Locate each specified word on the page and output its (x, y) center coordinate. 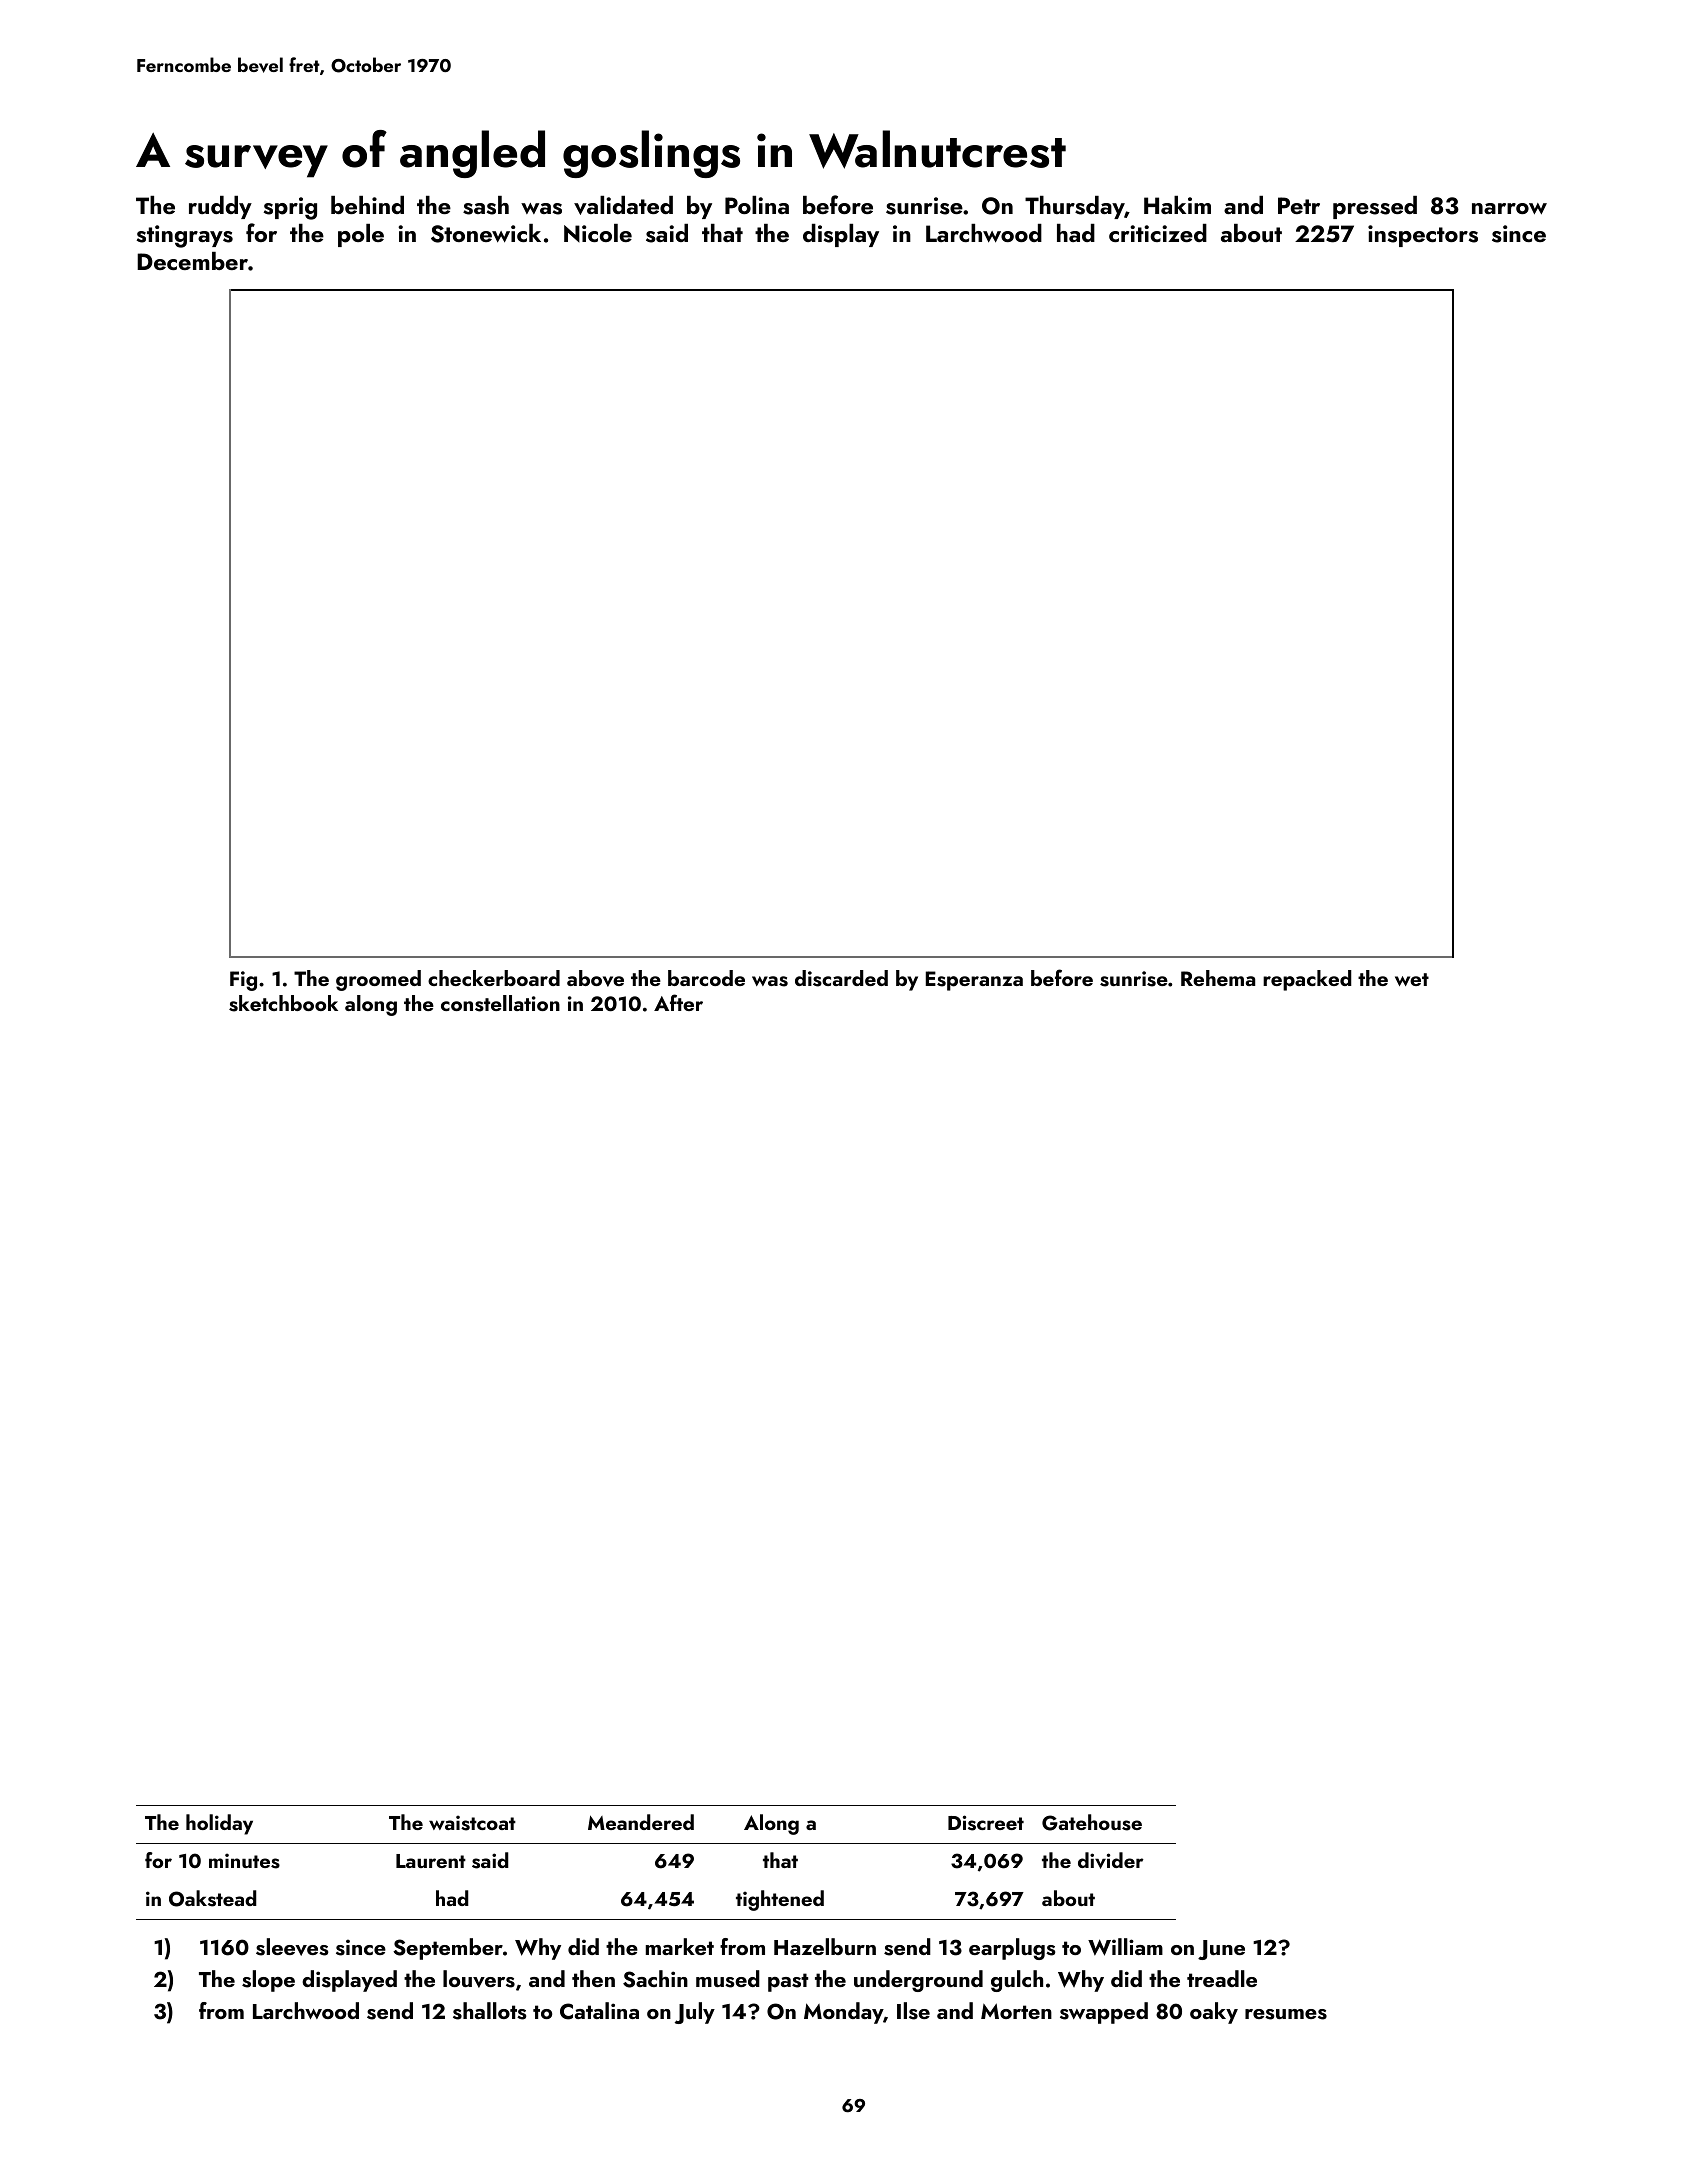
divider (1111, 1860)
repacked (1307, 980)
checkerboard (494, 978)
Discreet (986, 1823)
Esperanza (974, 981)
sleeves (292, 1947)
